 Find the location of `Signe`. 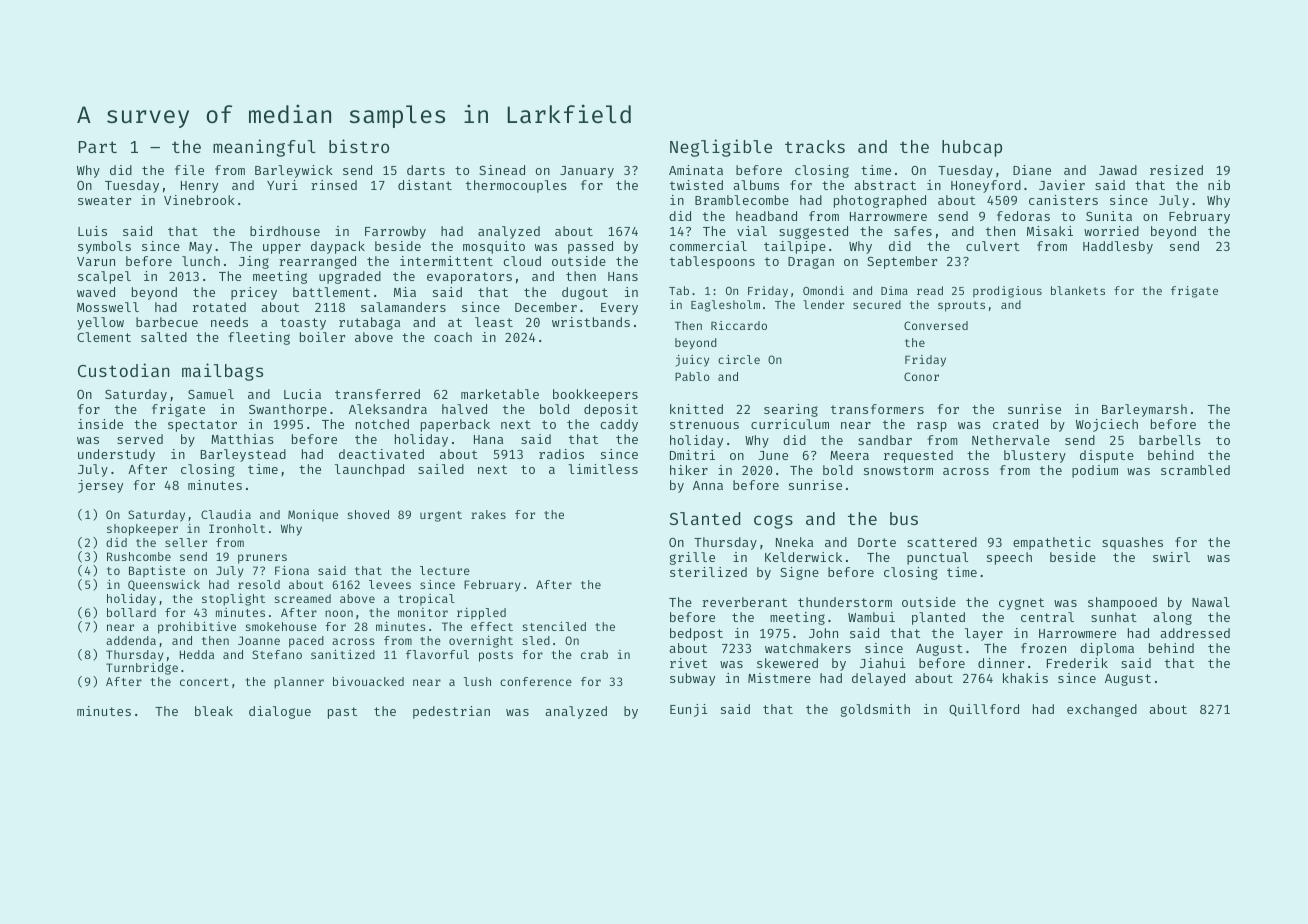

Signe is located at coordinates (799, 573).
